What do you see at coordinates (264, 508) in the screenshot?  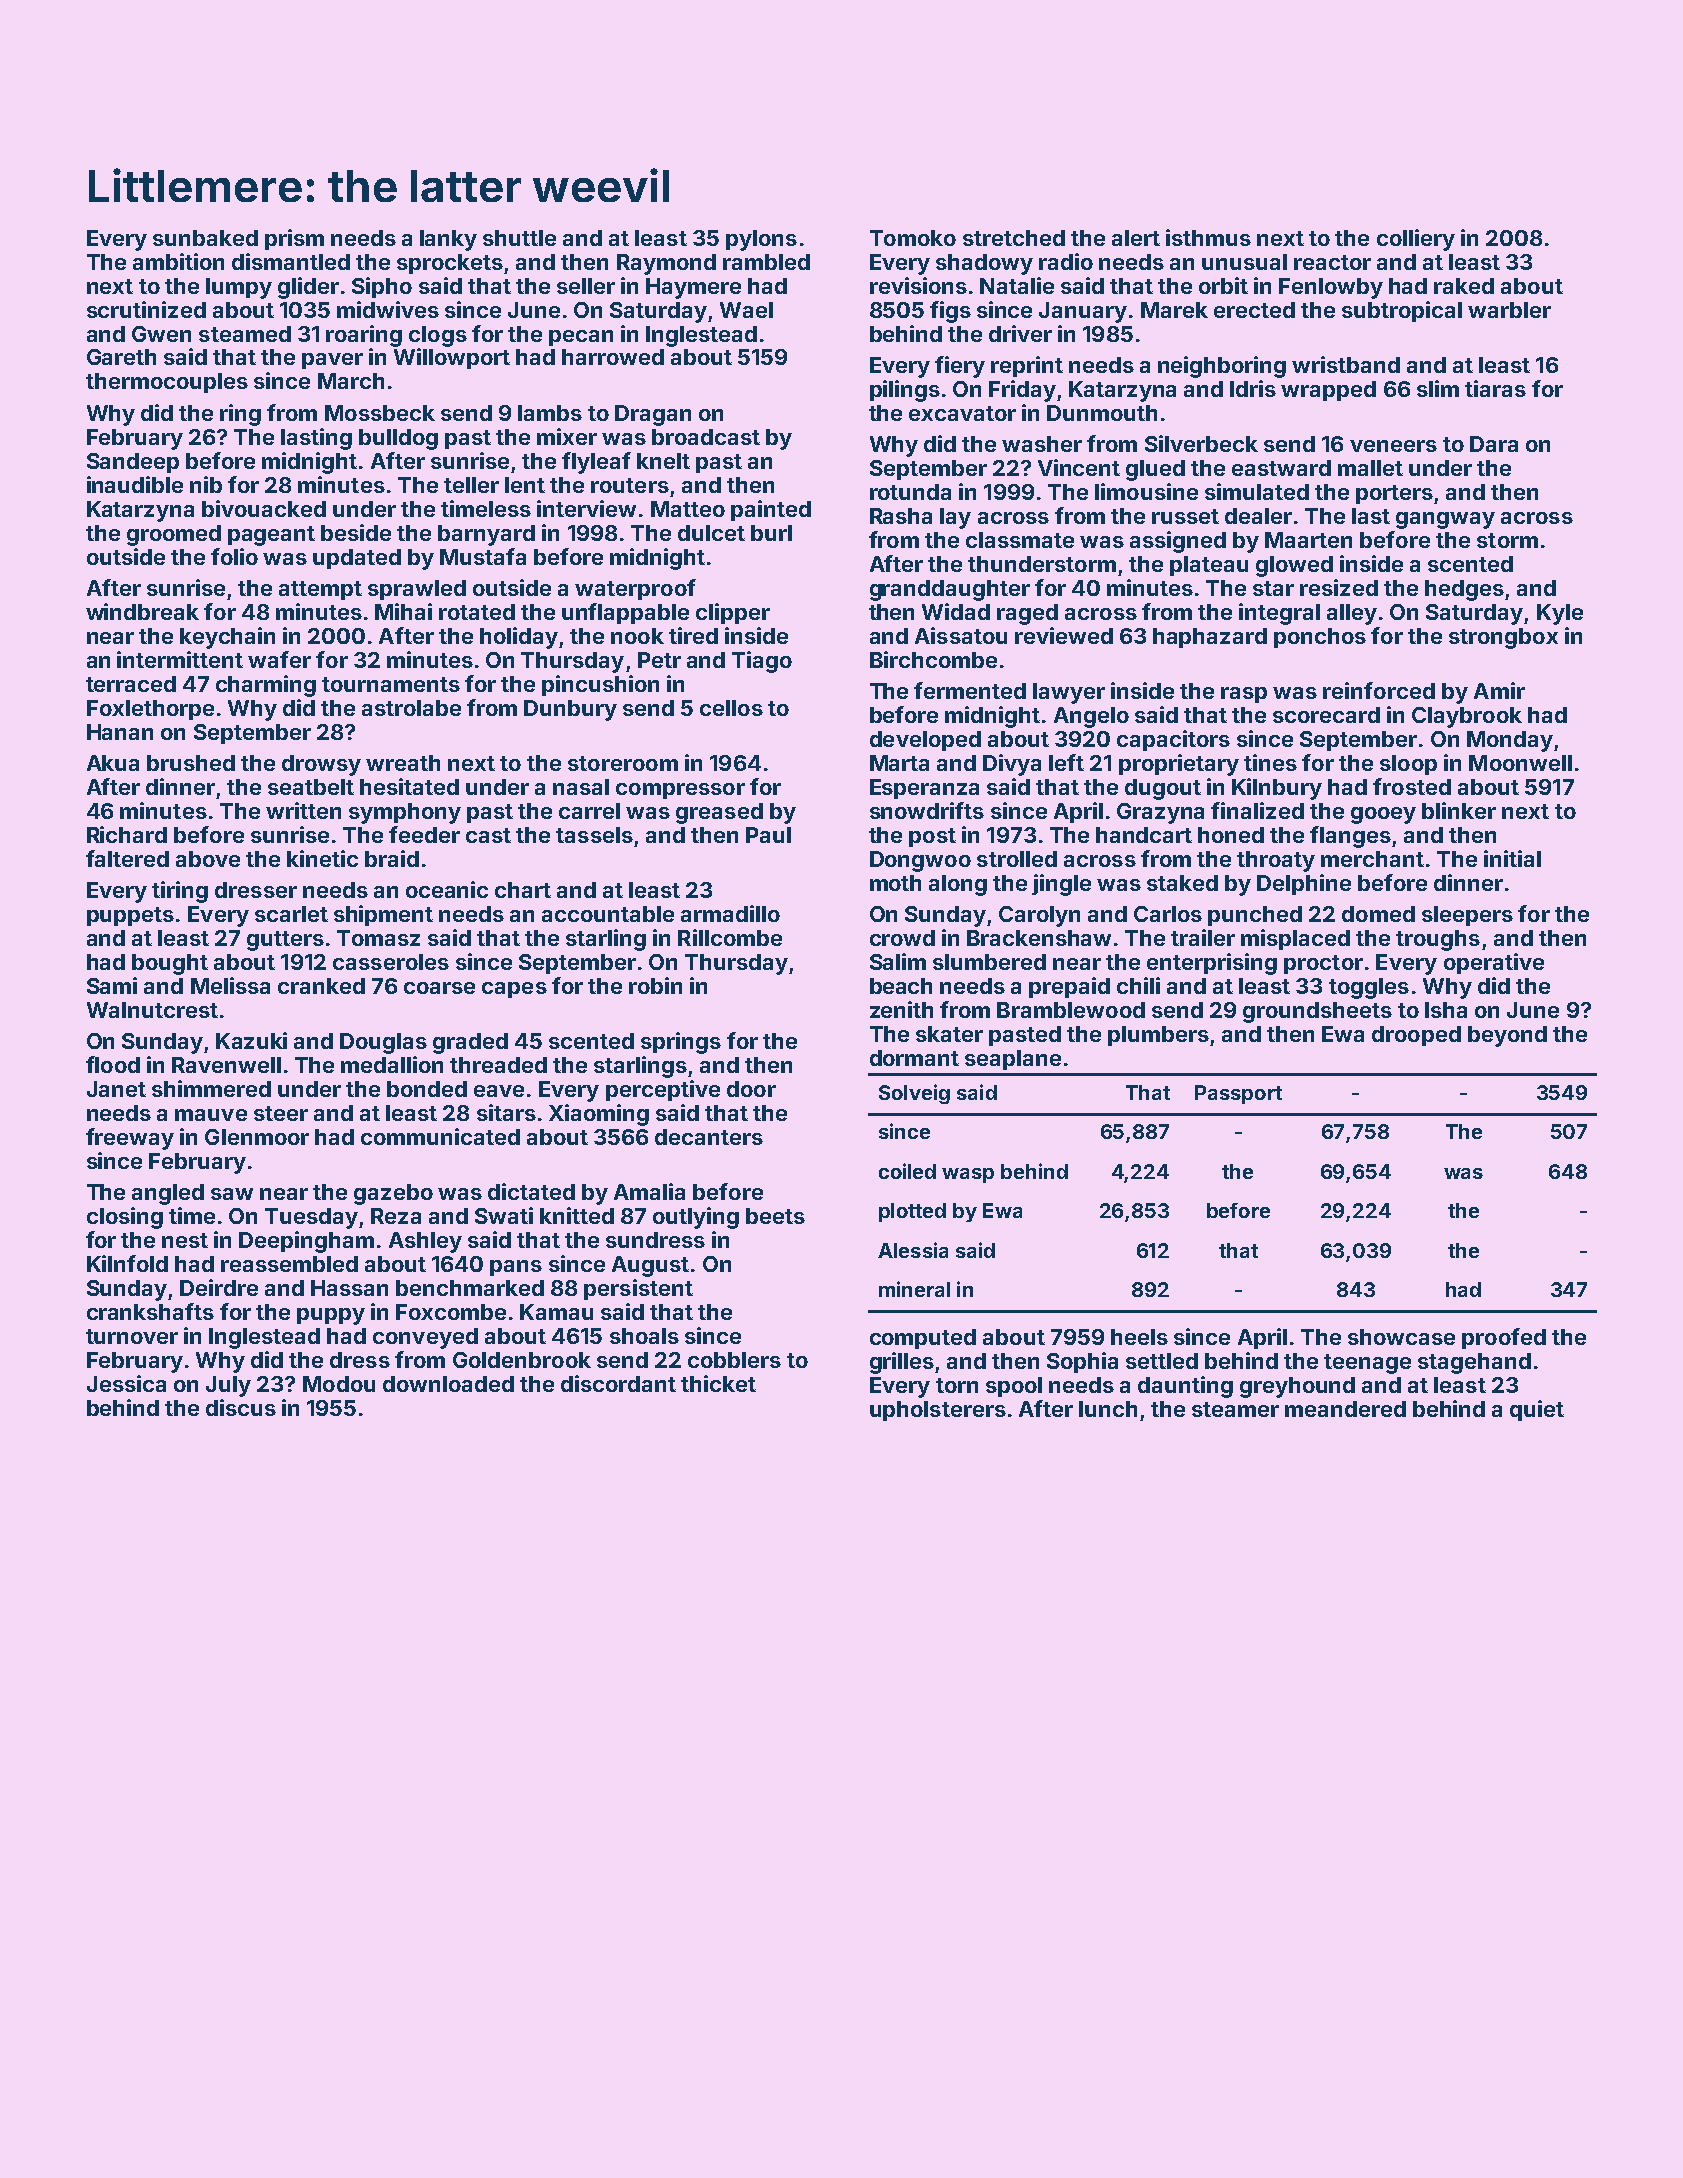 I see `bivouacked` at bounding box center [264, 508].
